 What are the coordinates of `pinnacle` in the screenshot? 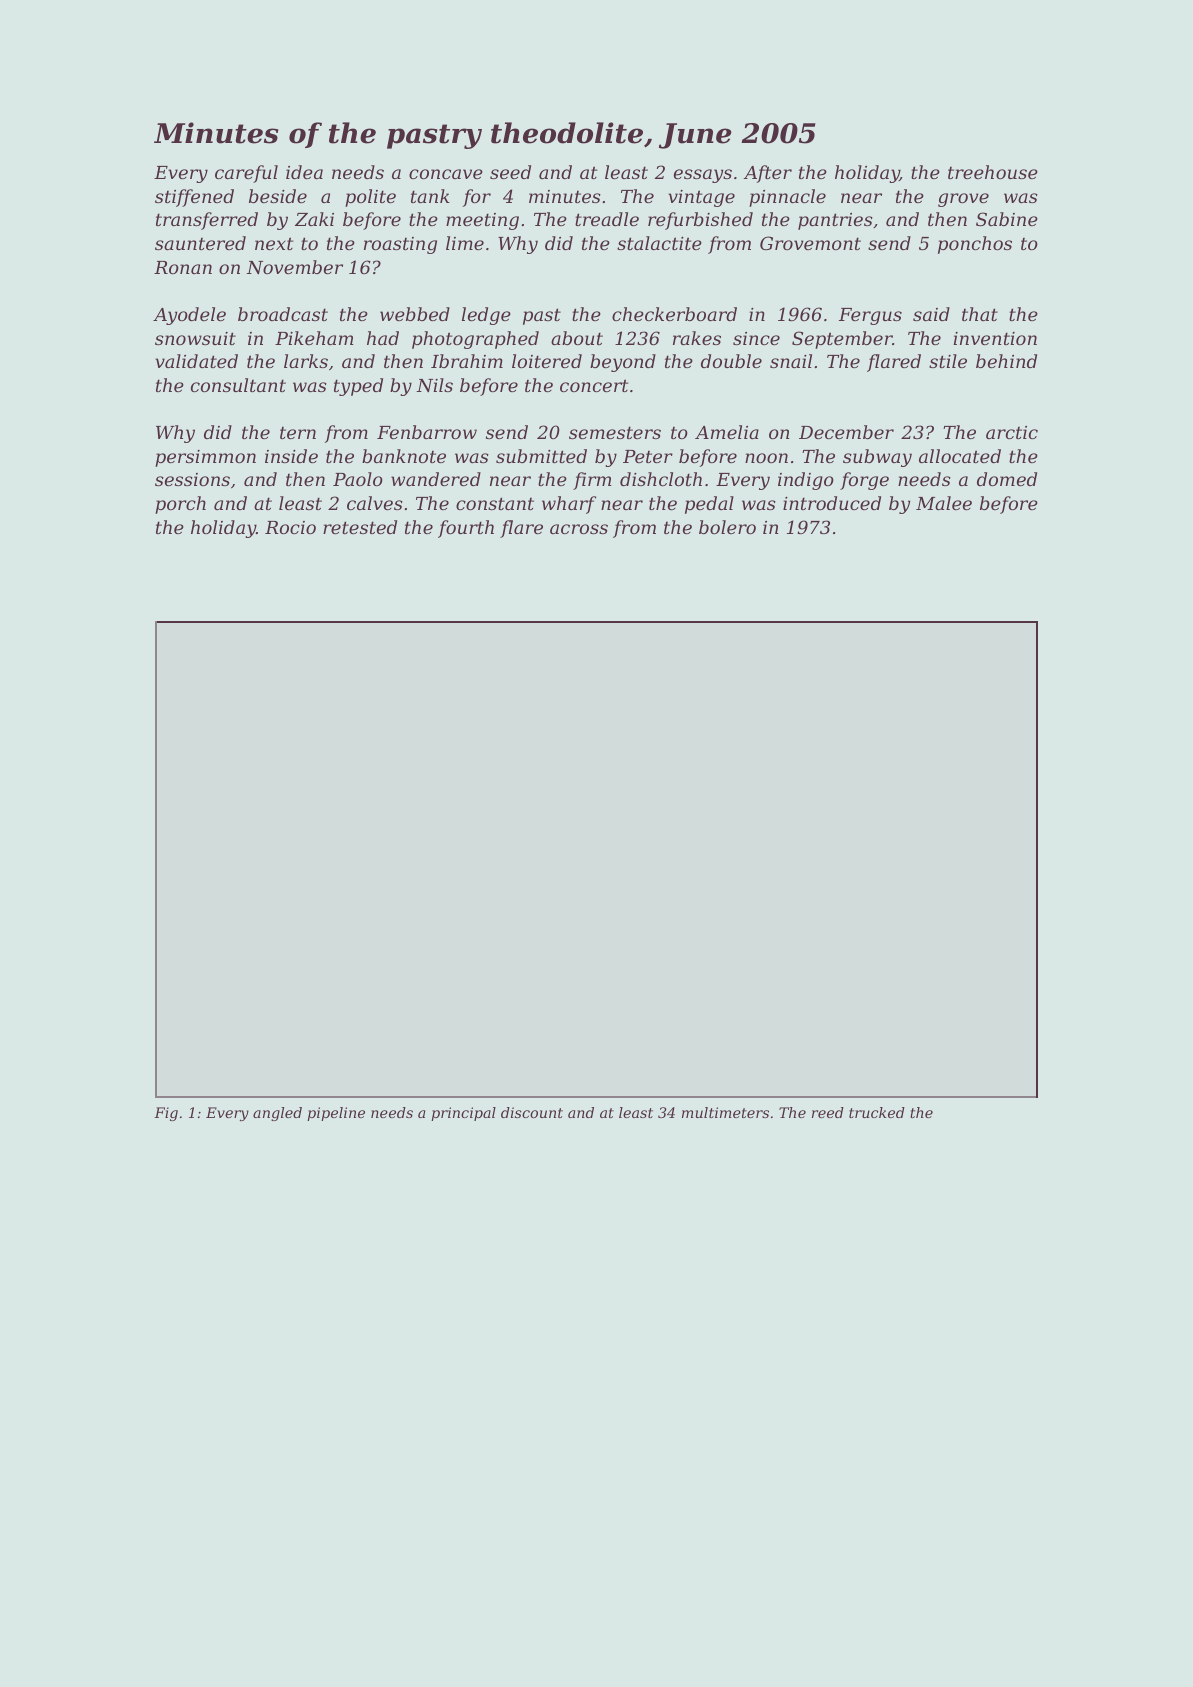 It's located at (787, 198).
